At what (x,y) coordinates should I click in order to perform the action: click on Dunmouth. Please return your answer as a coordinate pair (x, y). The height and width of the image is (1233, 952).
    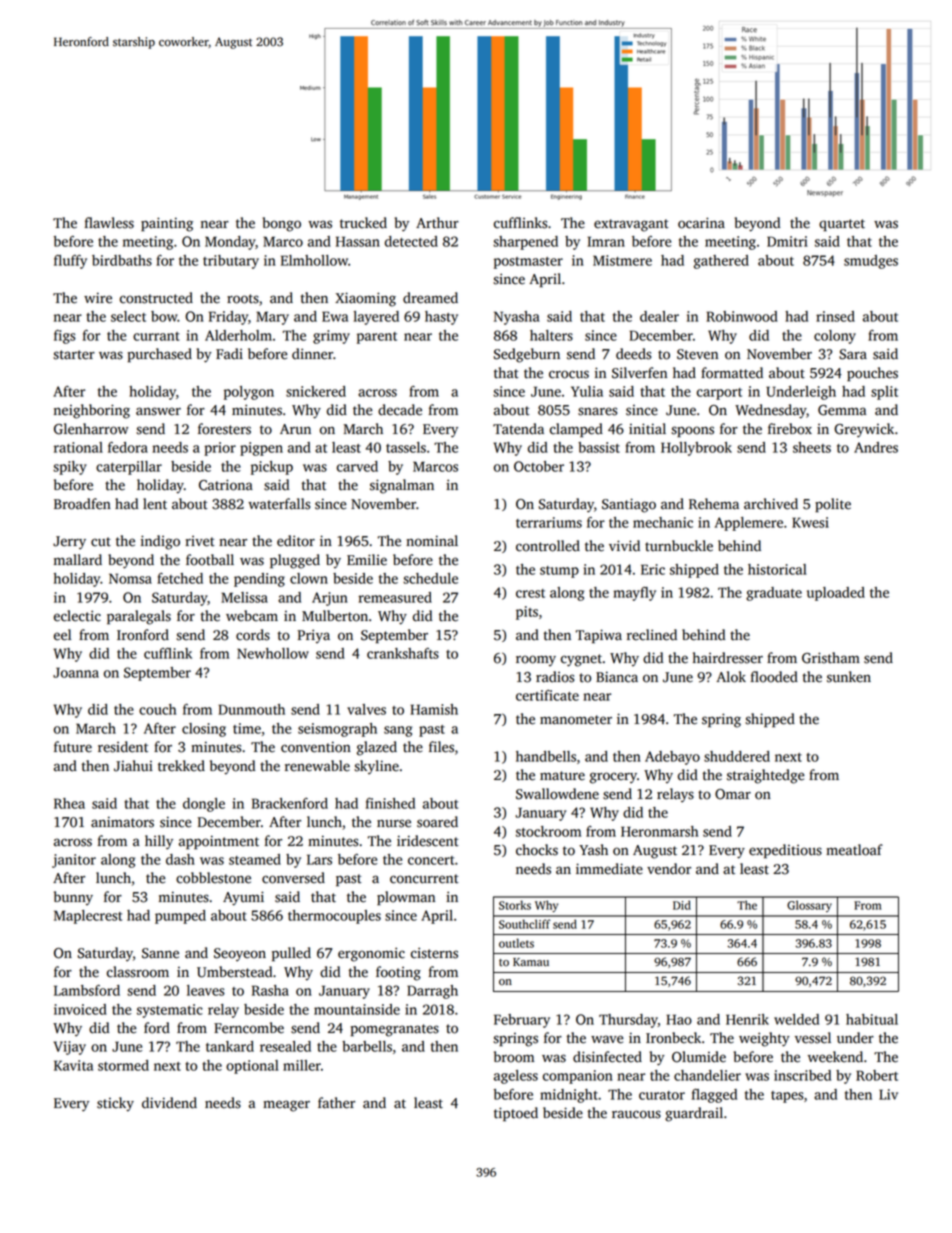
    Looking at the image, I should click on (251, 709).
